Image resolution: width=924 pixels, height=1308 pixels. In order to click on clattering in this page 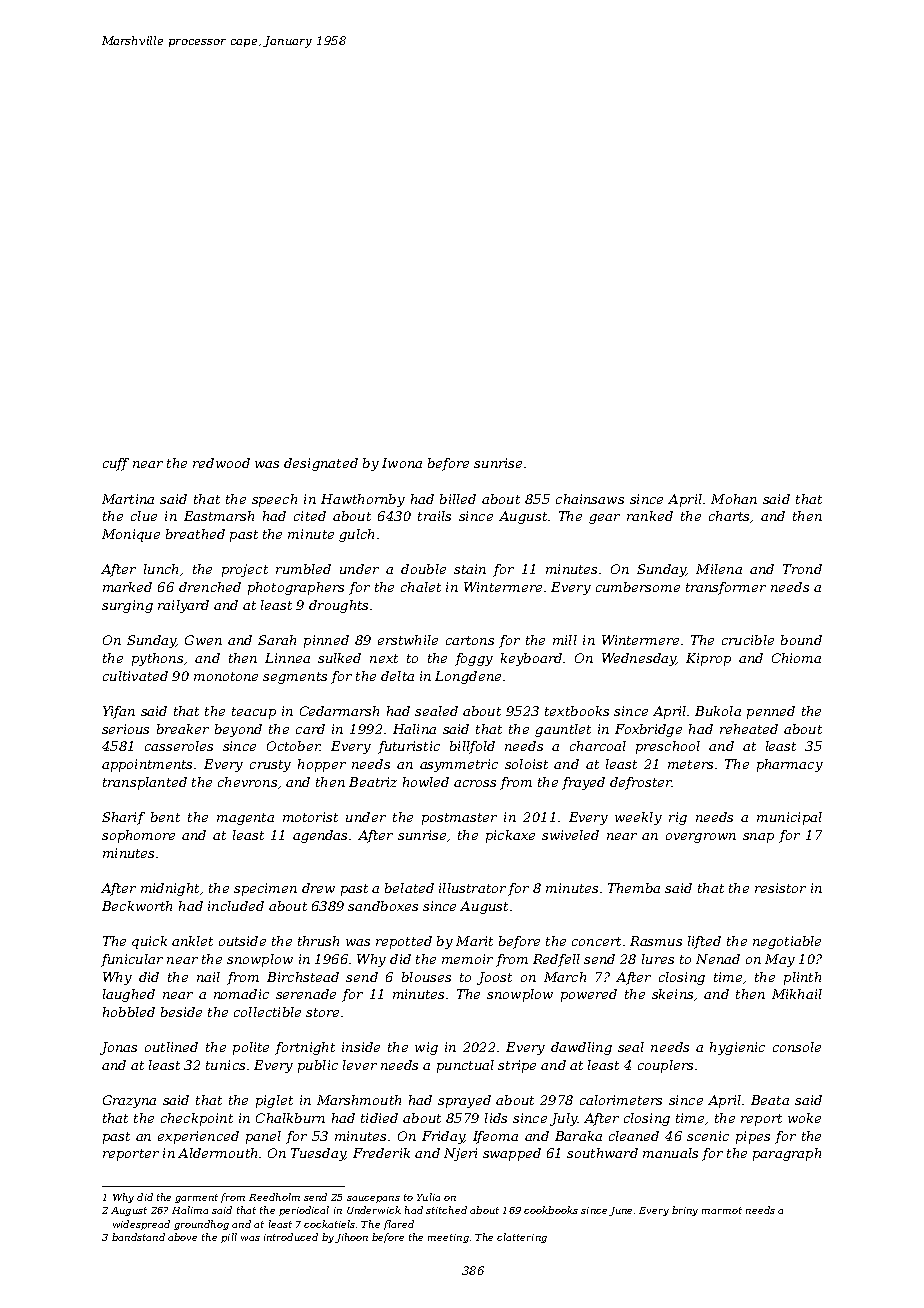, I will do `click(522, 1238)`.
